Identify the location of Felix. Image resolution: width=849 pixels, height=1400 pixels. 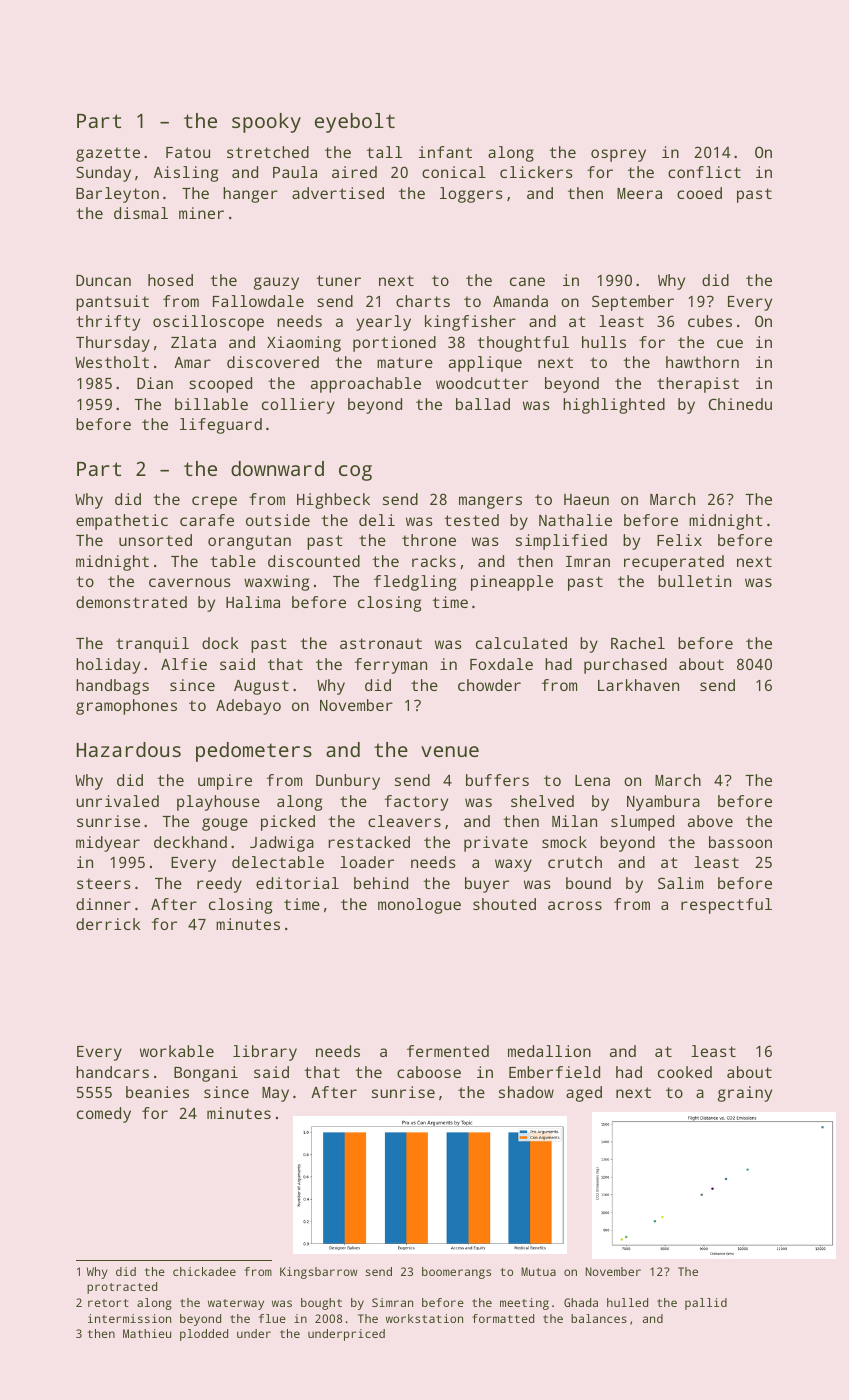
(679, 540).
